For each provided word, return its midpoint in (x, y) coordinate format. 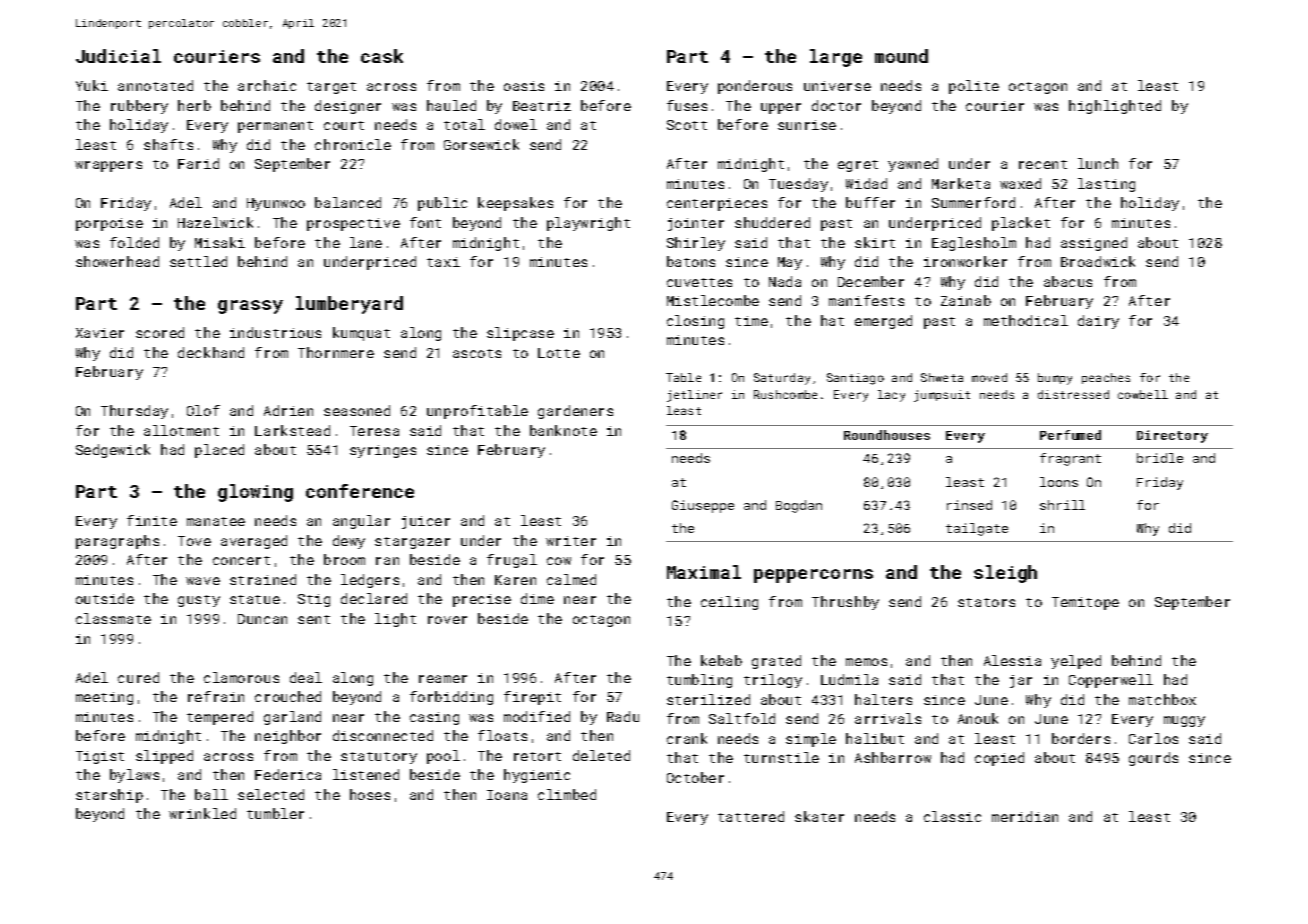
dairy (1098, 322)
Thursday (134, 412)
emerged (883, 322)
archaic (267, 85)
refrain (216, 696)
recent (1043, 164)
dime (537, 598)
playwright (588, 224)
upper (781, 108)
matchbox (1162, 699)
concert (241, 560)
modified (537, 716)
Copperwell (1111, 681)
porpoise (109, 224)
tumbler (275, 813)
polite (974, 87)
